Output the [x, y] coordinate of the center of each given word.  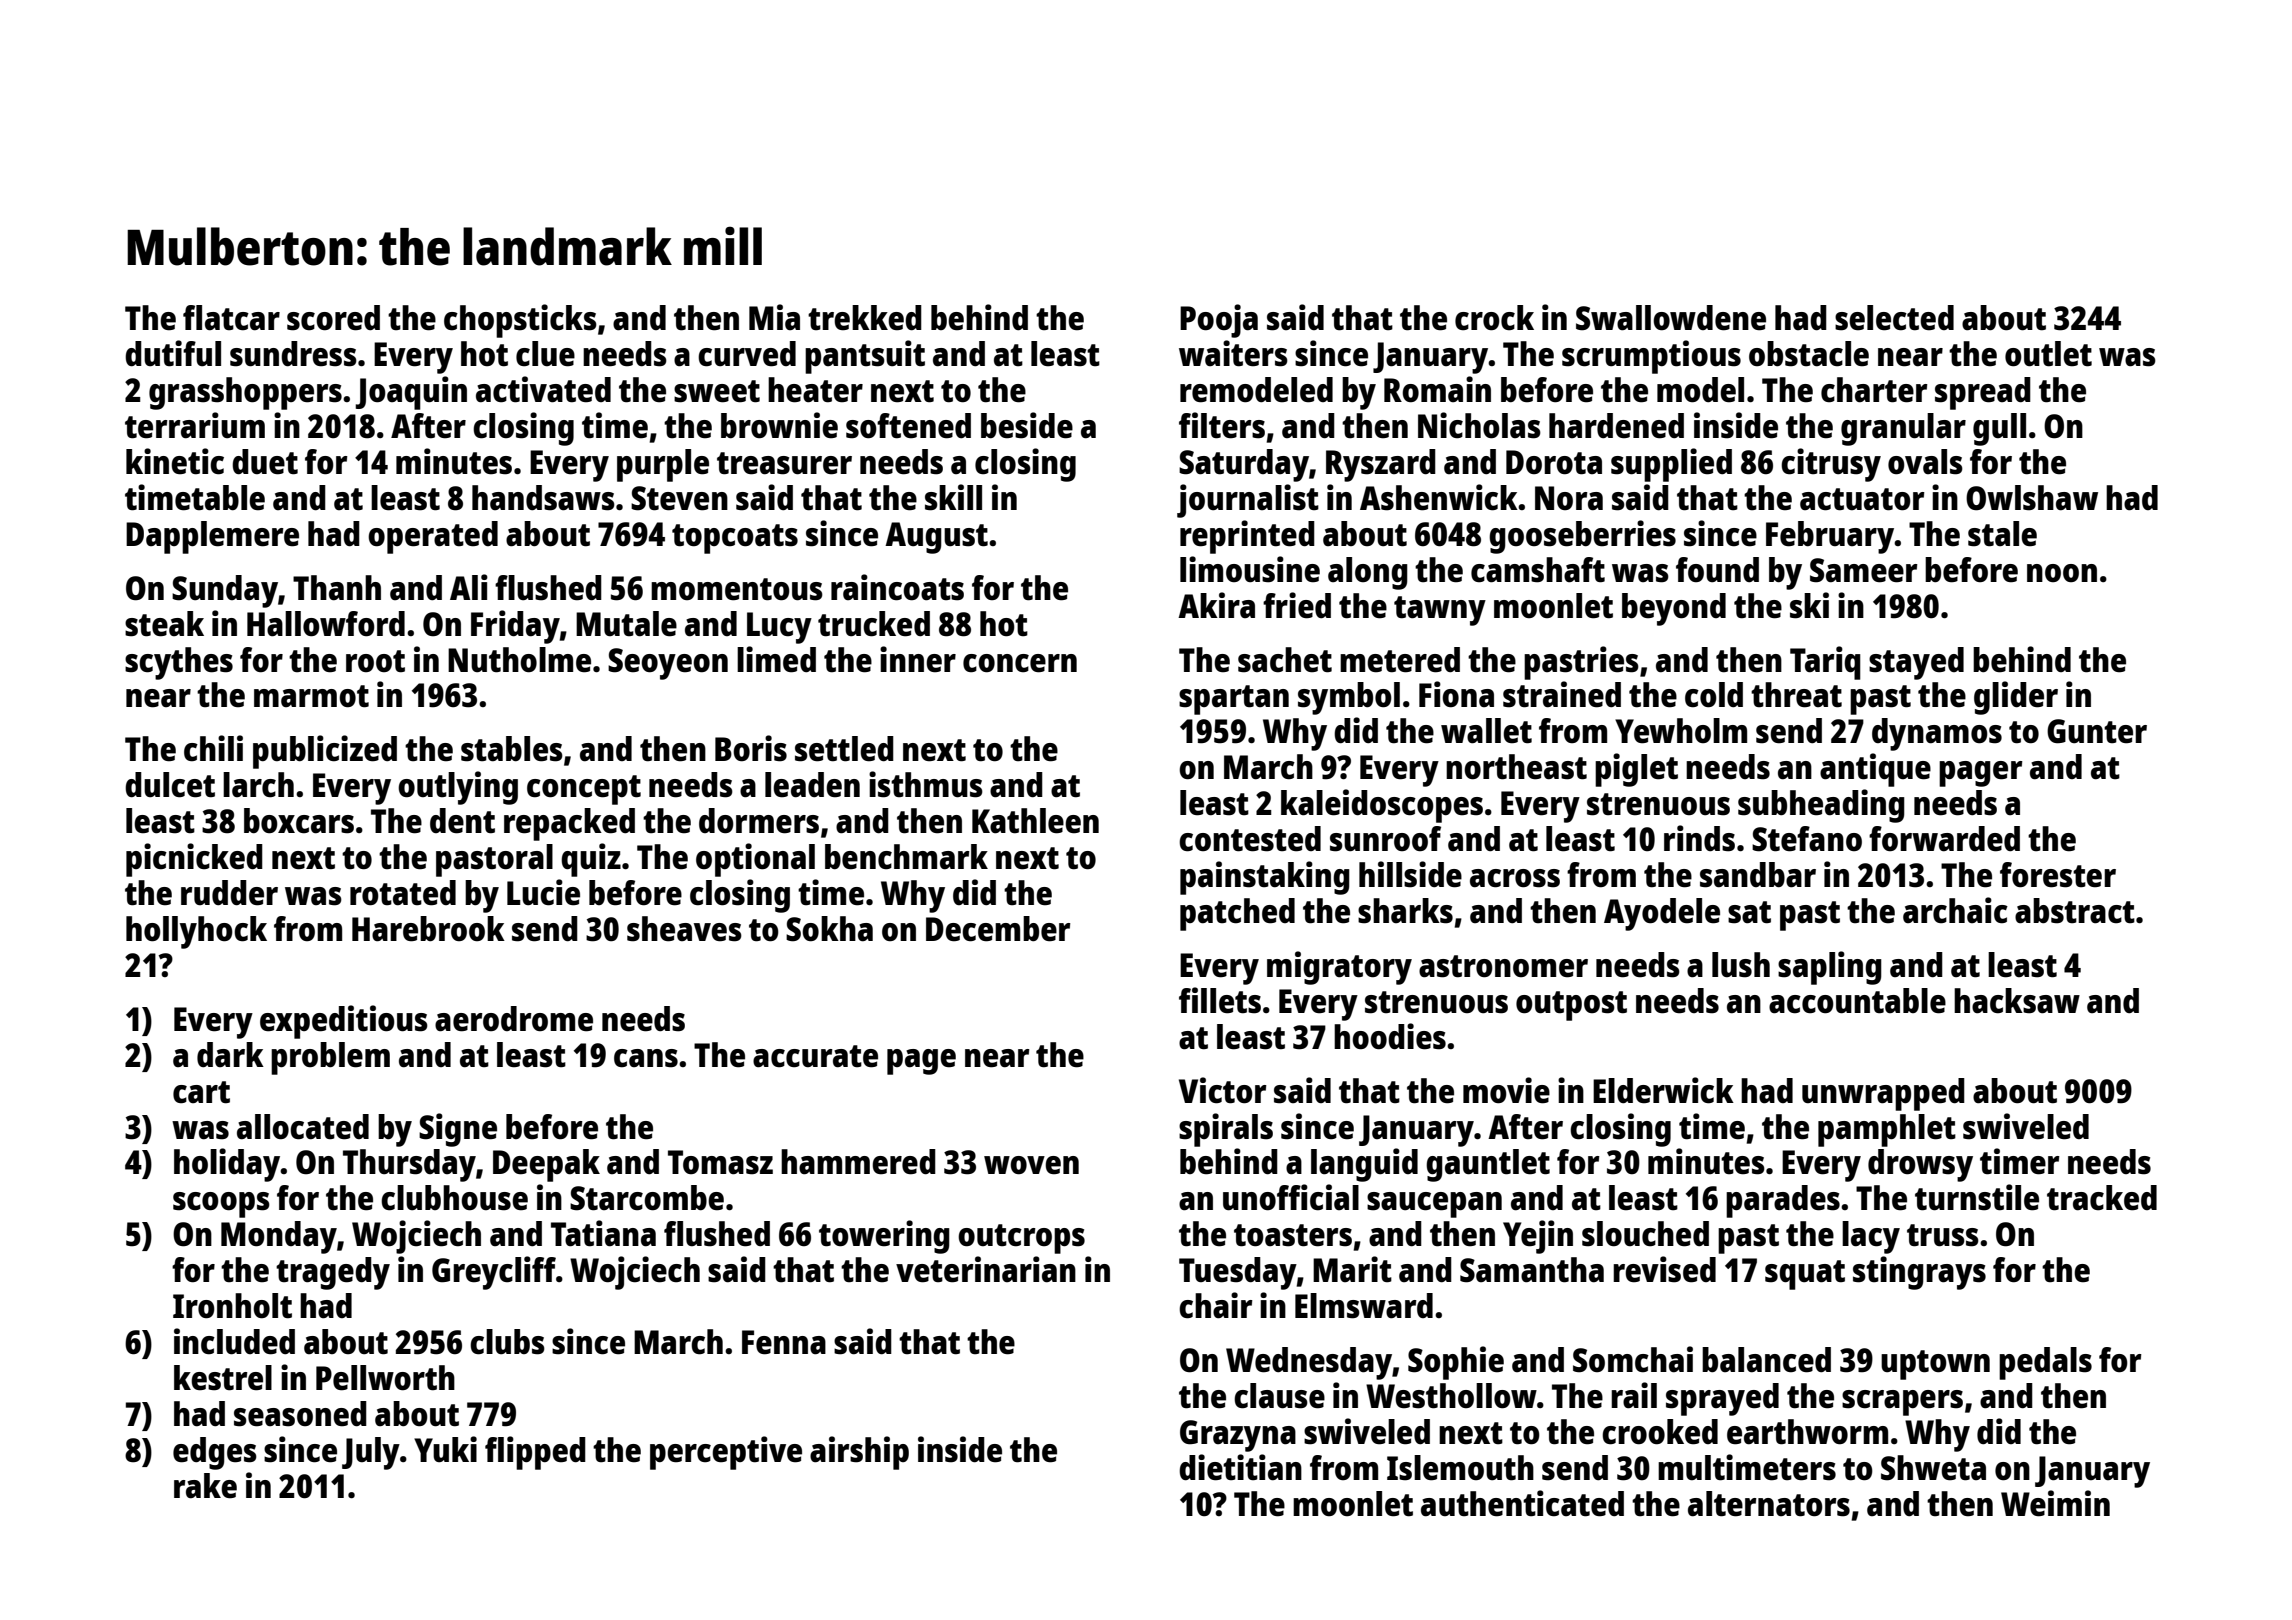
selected [1894, 318]
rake [205, 1486]
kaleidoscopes [1382, 806]
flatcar [231, 318]
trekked [865, 318]
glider [2016, 698]
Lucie [543, 892]
